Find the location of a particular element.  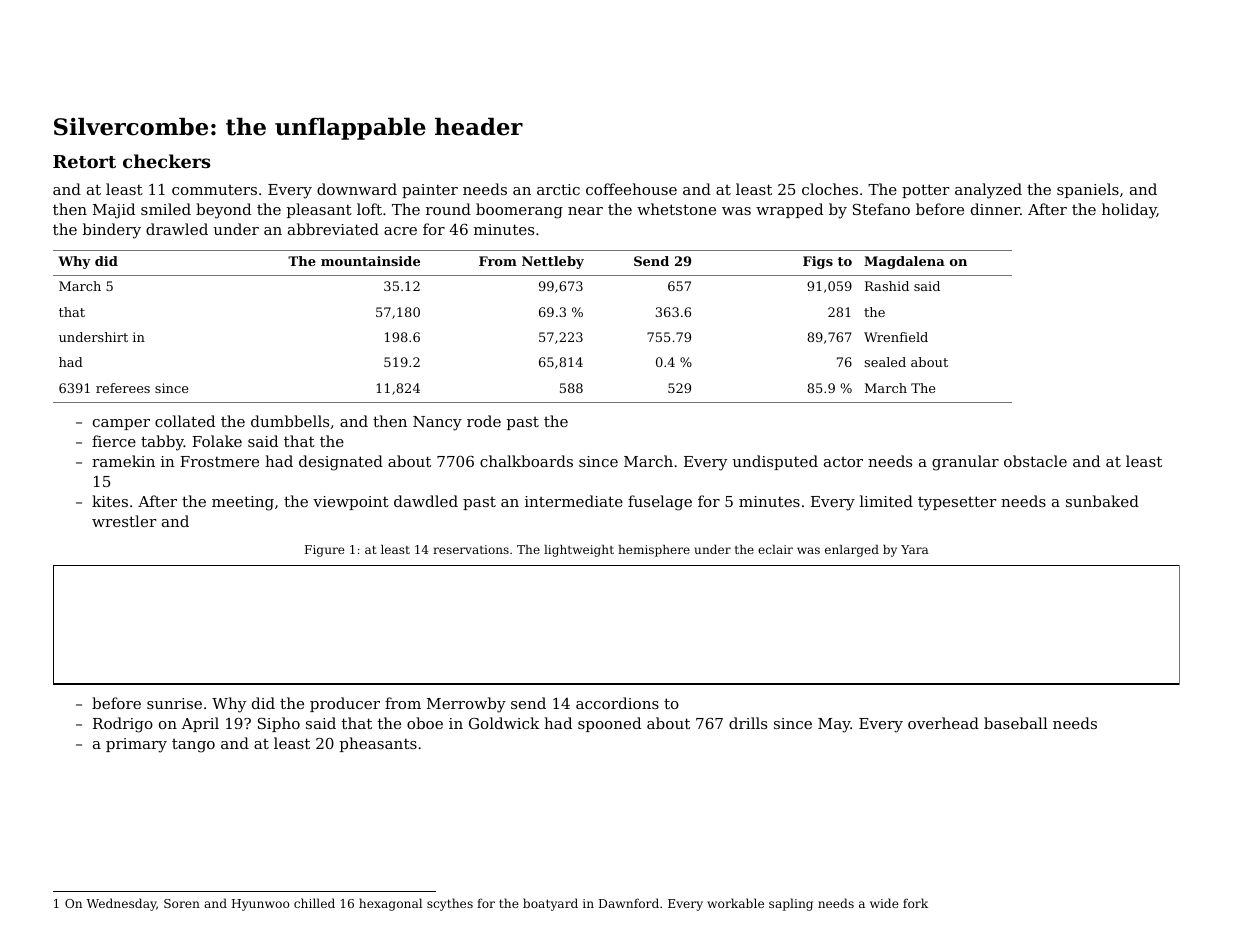

Retort is located at coordinates (84, 161).
